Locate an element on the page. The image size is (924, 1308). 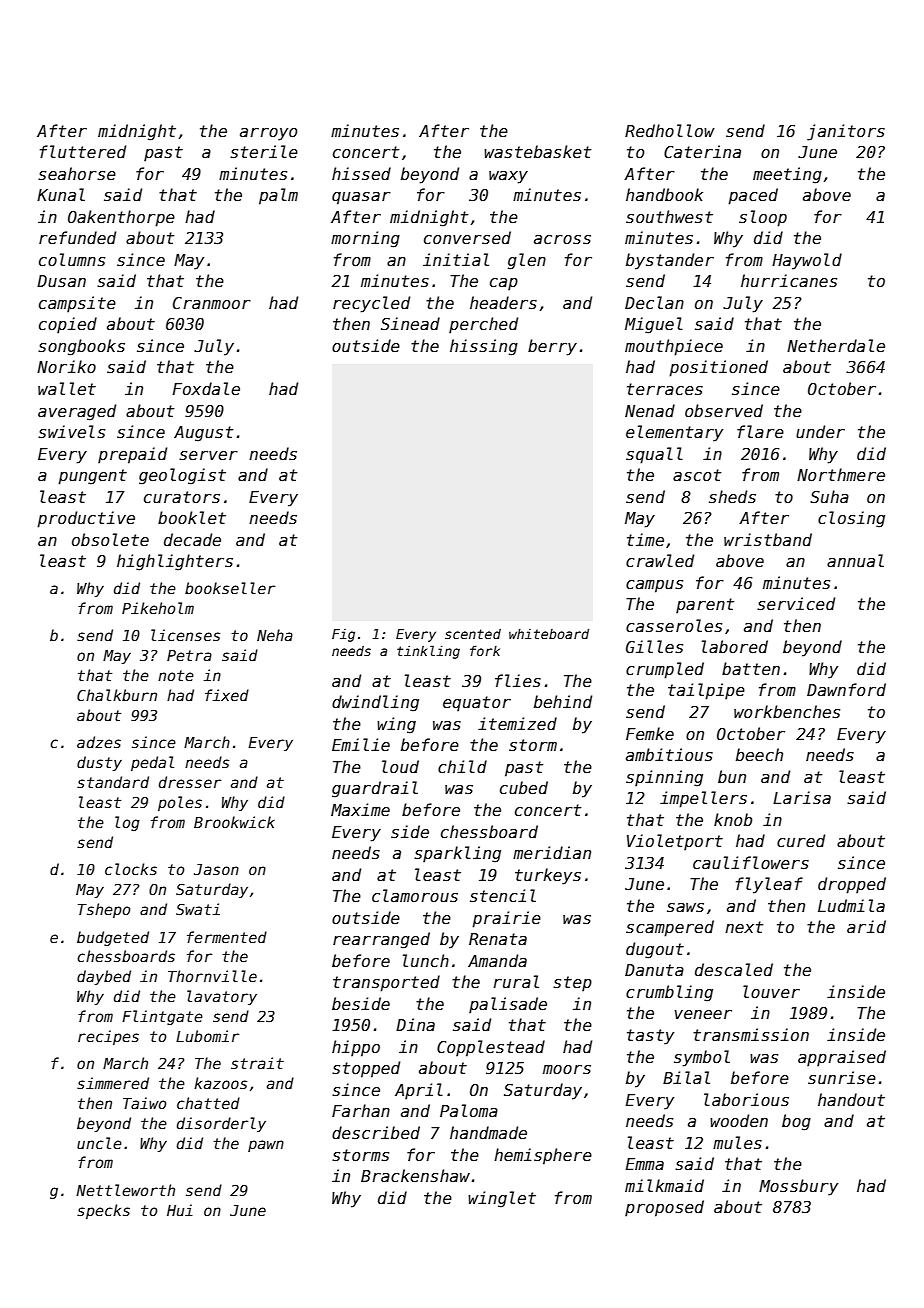
Redhollow is located at coordinates (670, 130).
